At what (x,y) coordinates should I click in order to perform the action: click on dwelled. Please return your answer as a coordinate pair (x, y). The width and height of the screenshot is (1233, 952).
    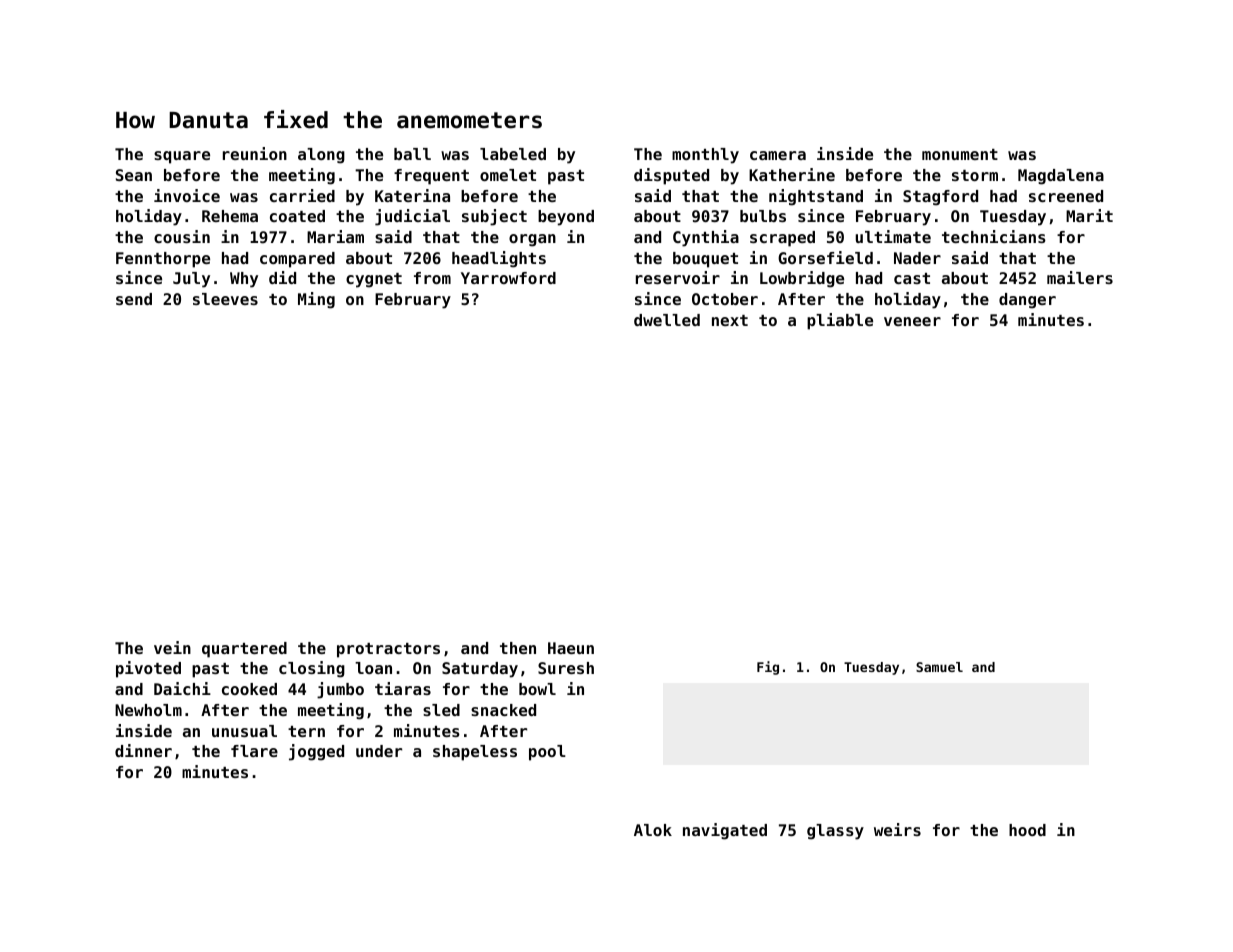
    Looking at the image, I should click on (667, 320).
